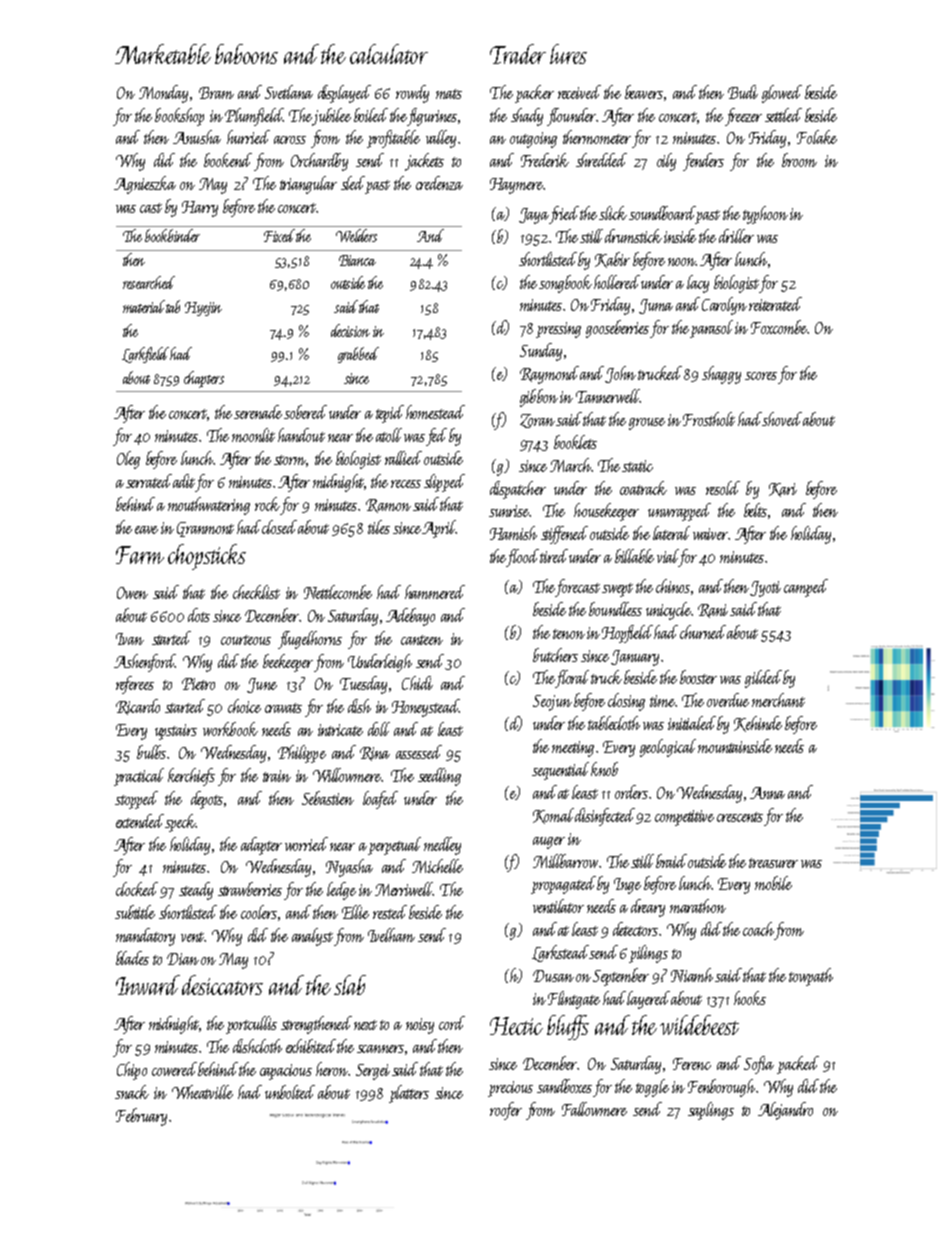 Image resolution: width=952 pixels, height=1233 pixels. I want to click on Zoran, so click(537, 421).
